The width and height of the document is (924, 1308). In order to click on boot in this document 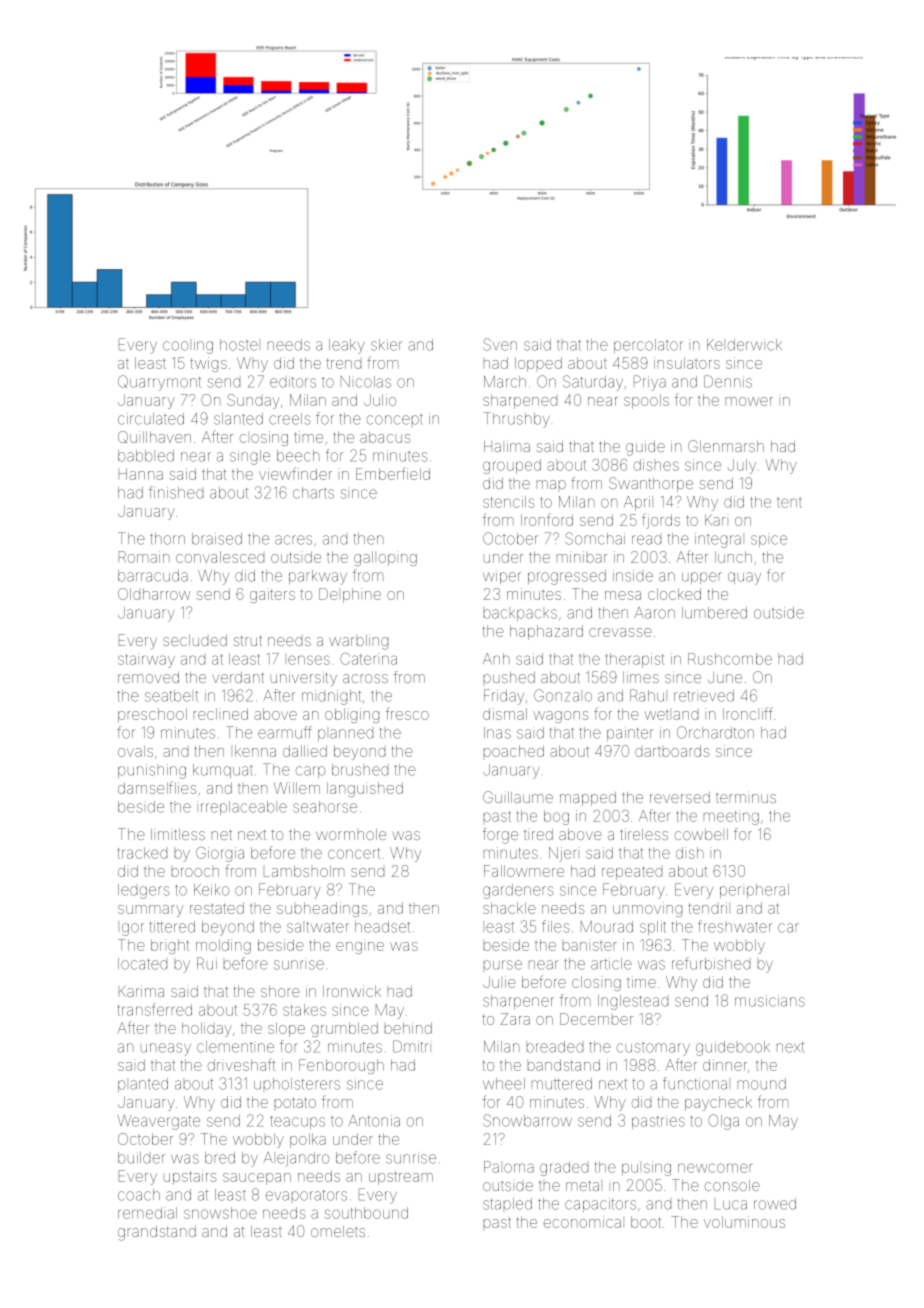, I will do `click(646, 1222)`.
